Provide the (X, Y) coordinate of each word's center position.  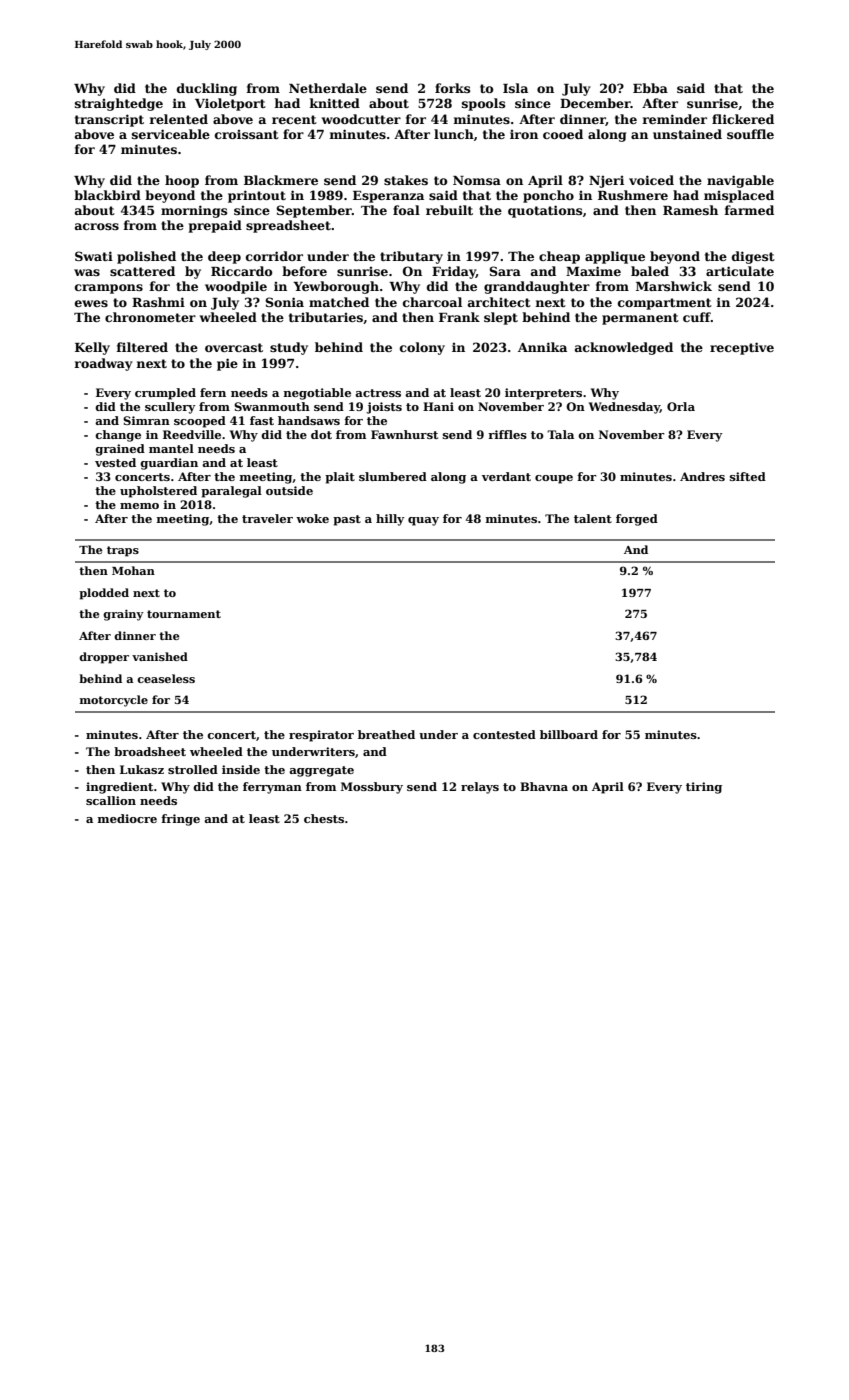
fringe (180, 820)
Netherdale (328, 88)
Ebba (650, 88)
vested (115, 462)
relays (480, 788)
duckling (207, 89)
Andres (702, 476)
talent (593, 518)
